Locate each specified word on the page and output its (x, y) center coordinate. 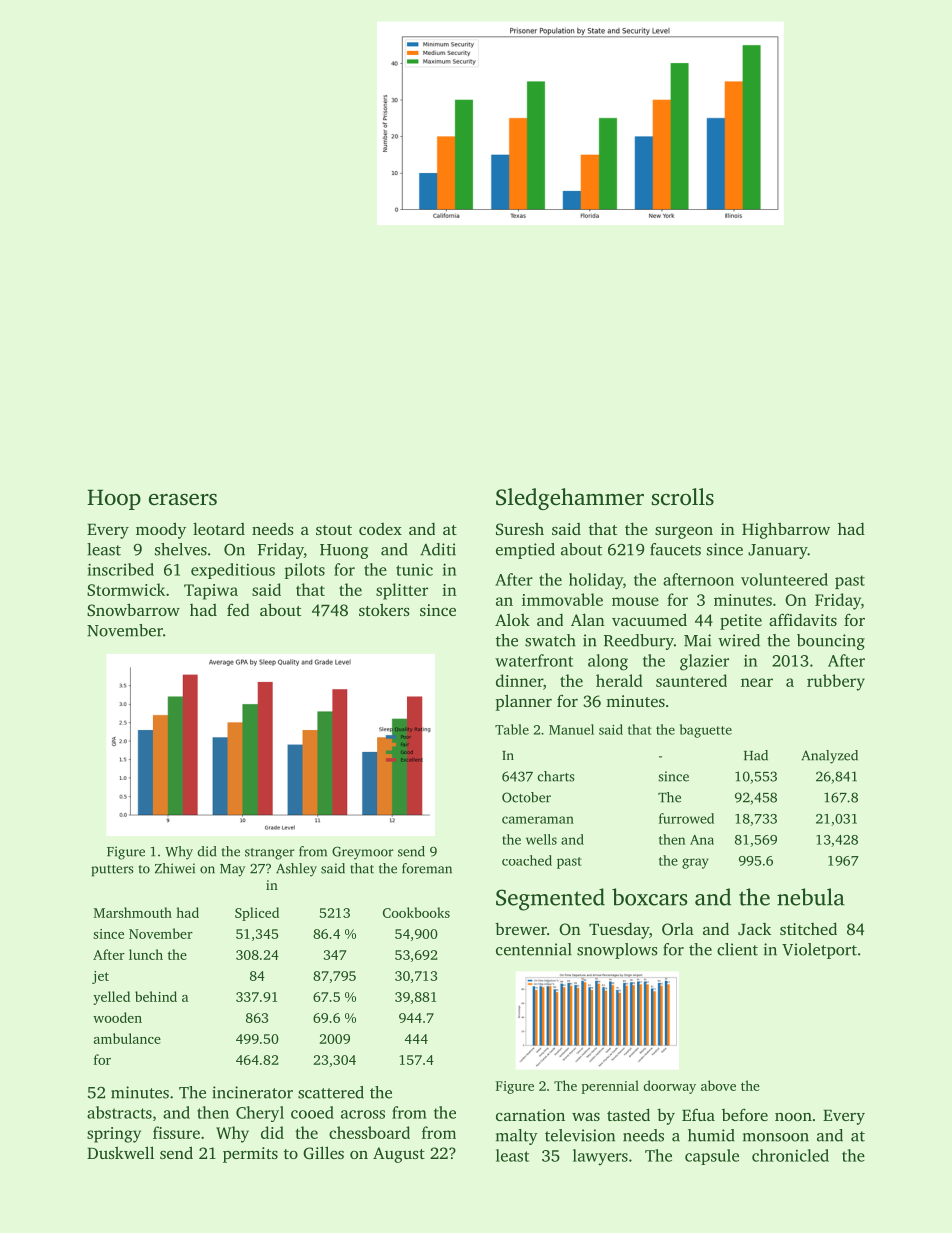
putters (112, 871)
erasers (183, 500)
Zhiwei (175, 868)
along (608, 662)
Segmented (550, 899)
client (737, 949)
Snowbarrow (133, 609)
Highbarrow (786, 530)
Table (512, 729)
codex (380, 529)
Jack (754, 929)
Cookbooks (416, 912)
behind (156, 996)
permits (250, 1155)
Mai (697, 640)
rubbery (836, 682)
